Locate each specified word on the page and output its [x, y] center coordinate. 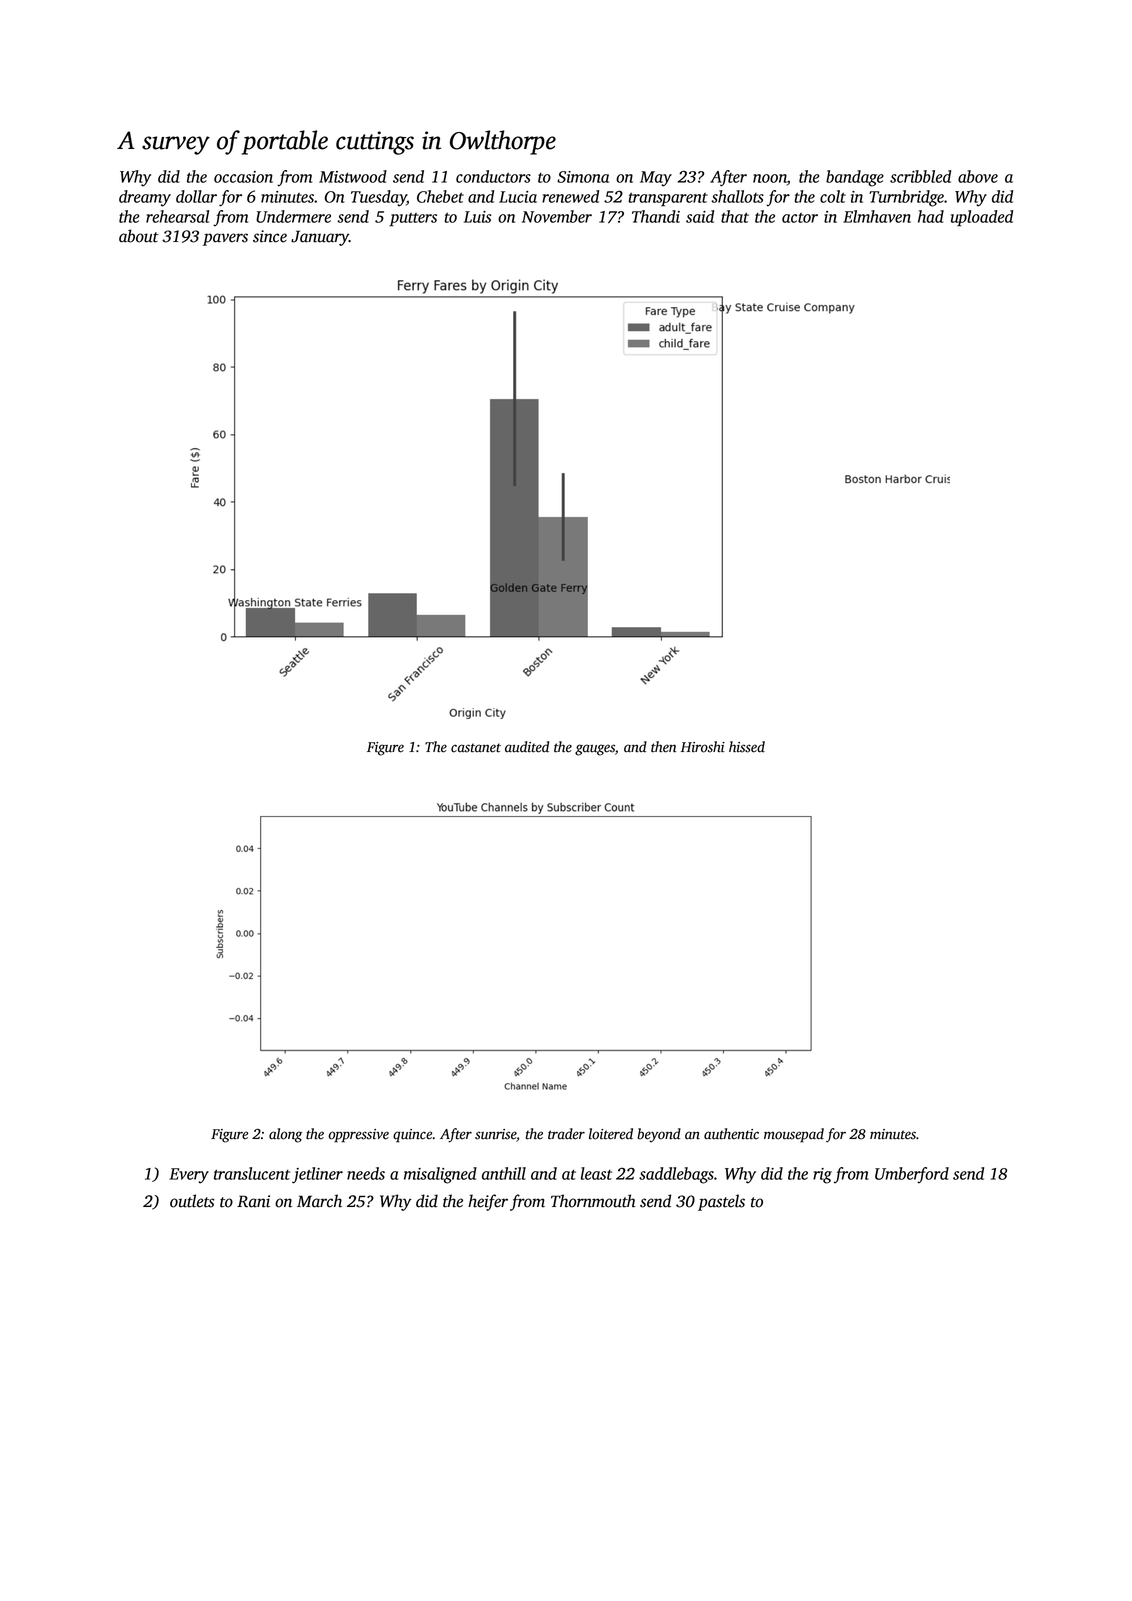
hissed [747, 747]
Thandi [656, 216]
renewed [570, 196]
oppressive [358, 1136]
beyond [659, 1135]
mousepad [794, 1135]
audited [527, 747]
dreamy [145, 198]
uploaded [982, 218]
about [139, 236]
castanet [476, 748]
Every [189, 1176]
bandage [855, 178]
